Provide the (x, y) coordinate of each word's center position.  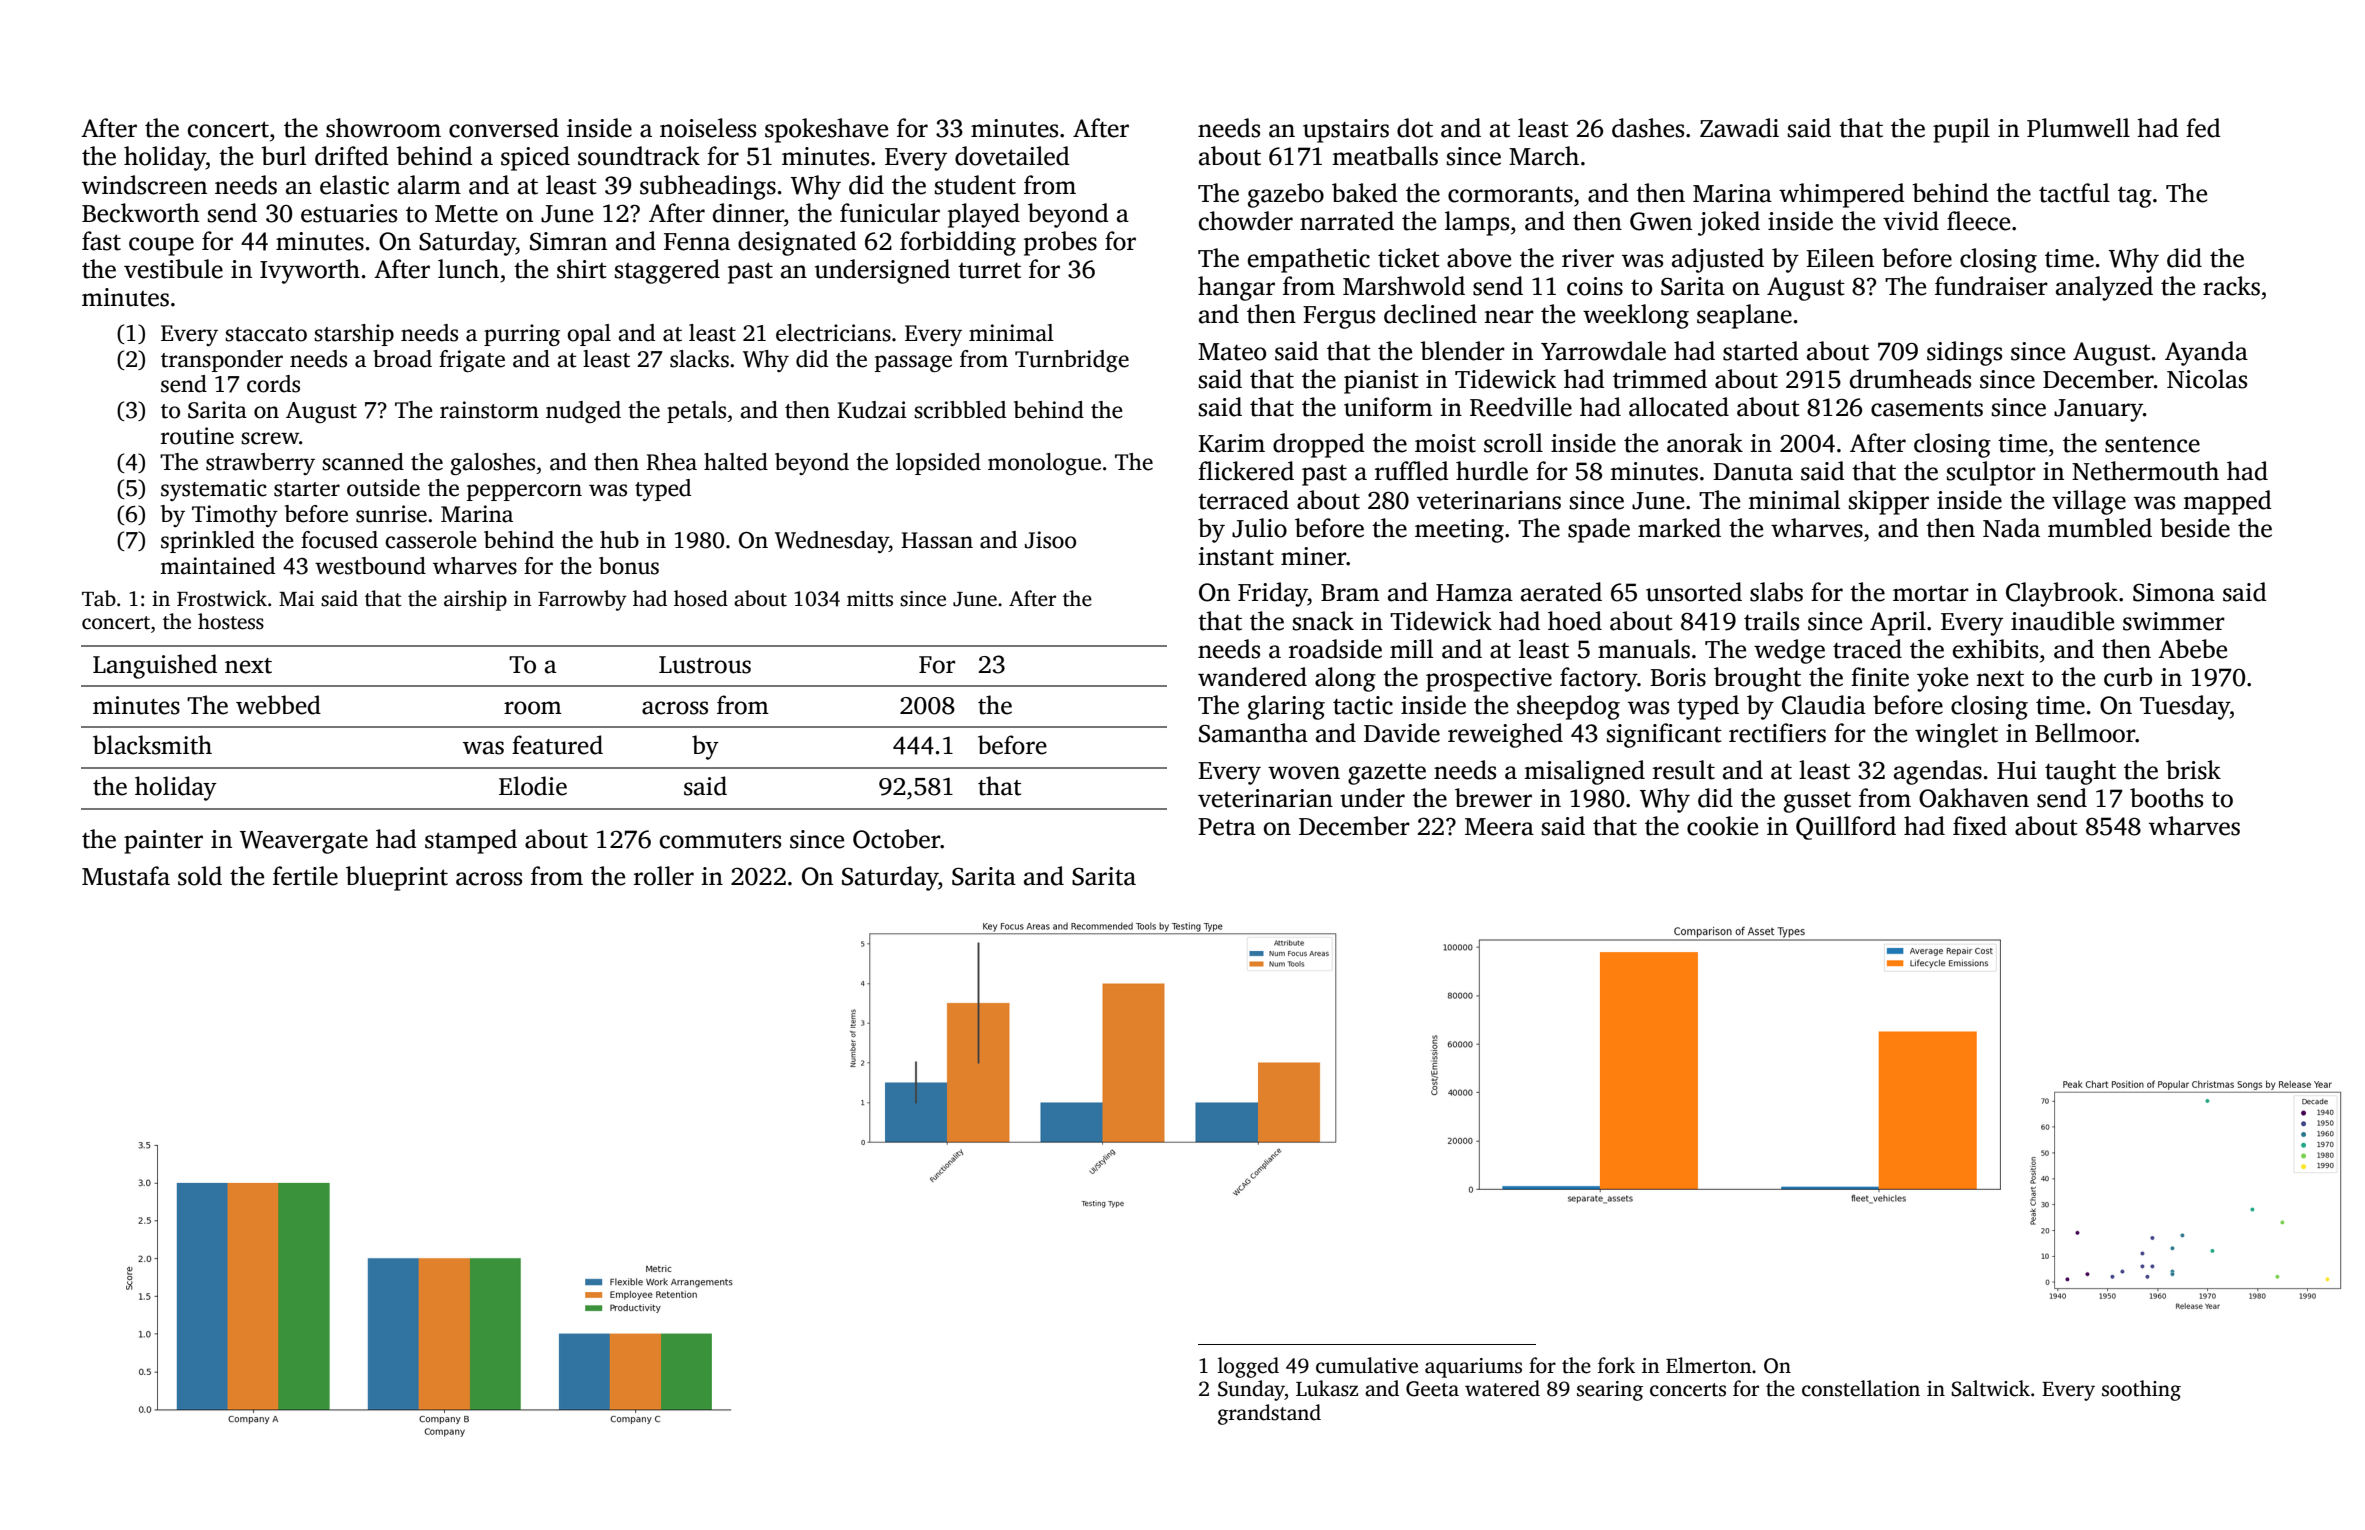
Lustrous (705, 665)
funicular (890, 213)
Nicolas (2207, 379)
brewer (1493, 798)
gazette (1387, 774)
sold (200, 876)
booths (2166, 798)
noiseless (708, 128)
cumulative (1367, 1365)
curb (2128, 677)
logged (1248, 1367)
